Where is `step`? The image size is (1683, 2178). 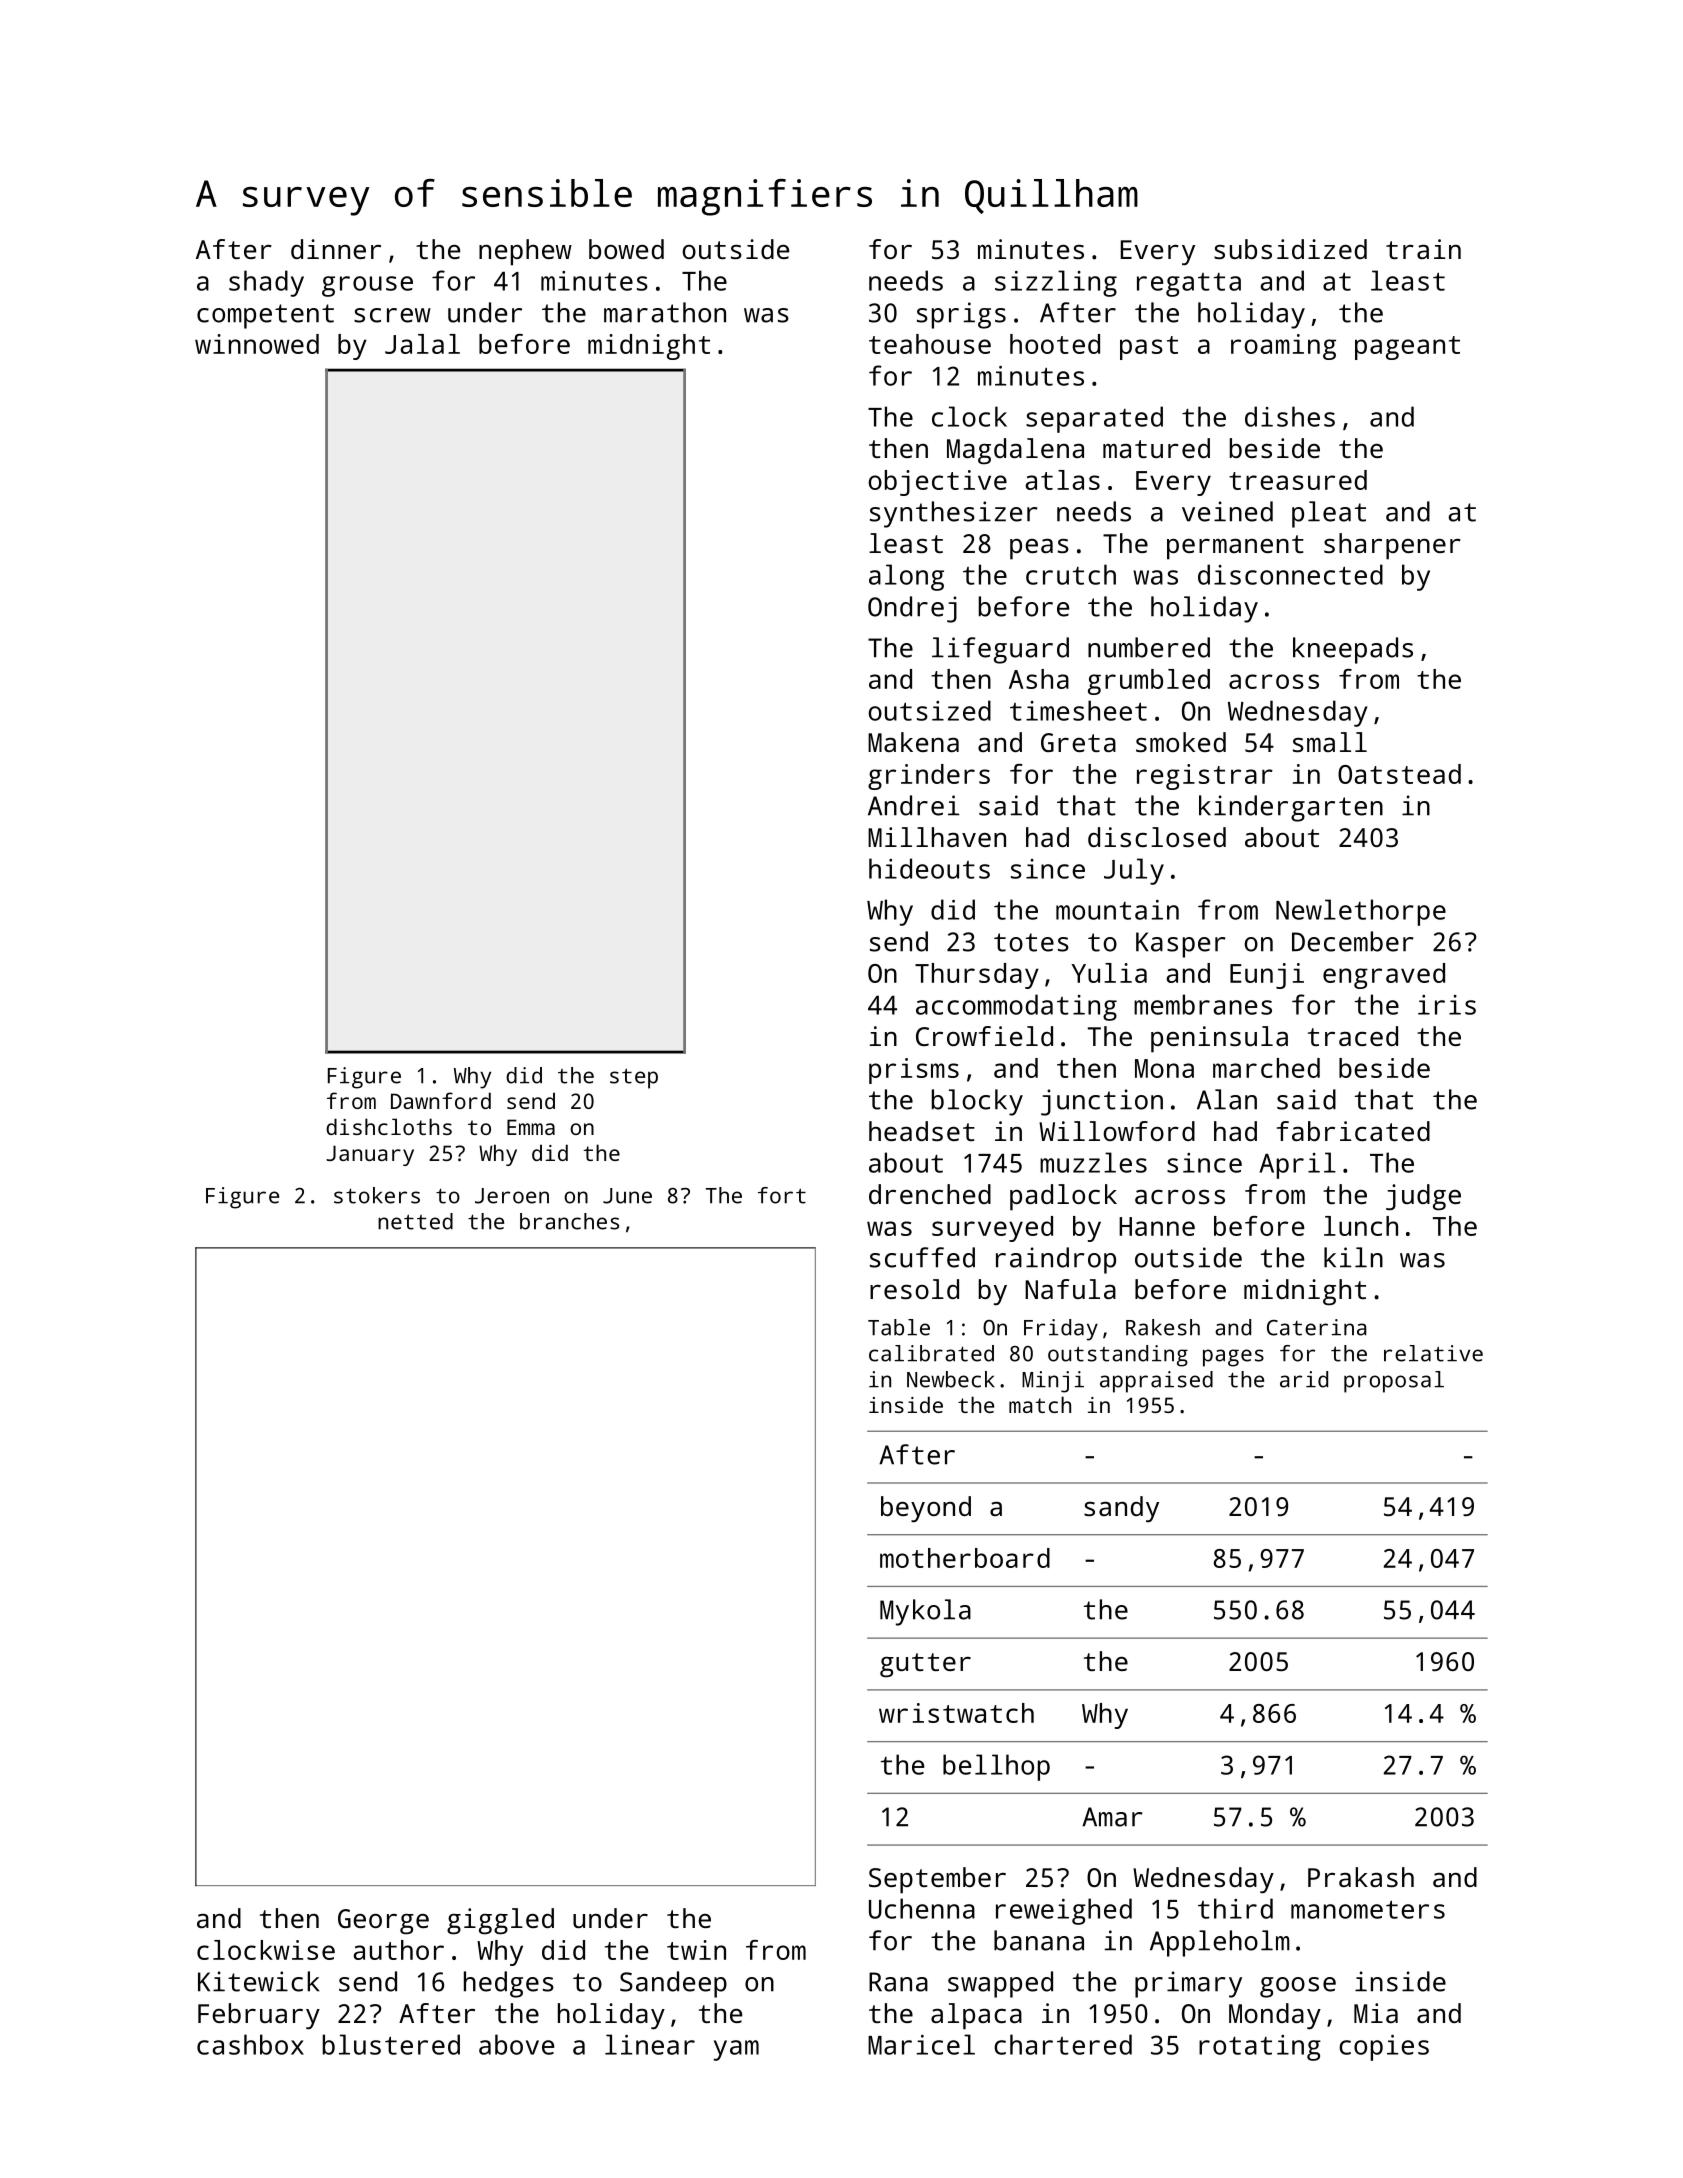 step is located at coordinates (634, 1078).
